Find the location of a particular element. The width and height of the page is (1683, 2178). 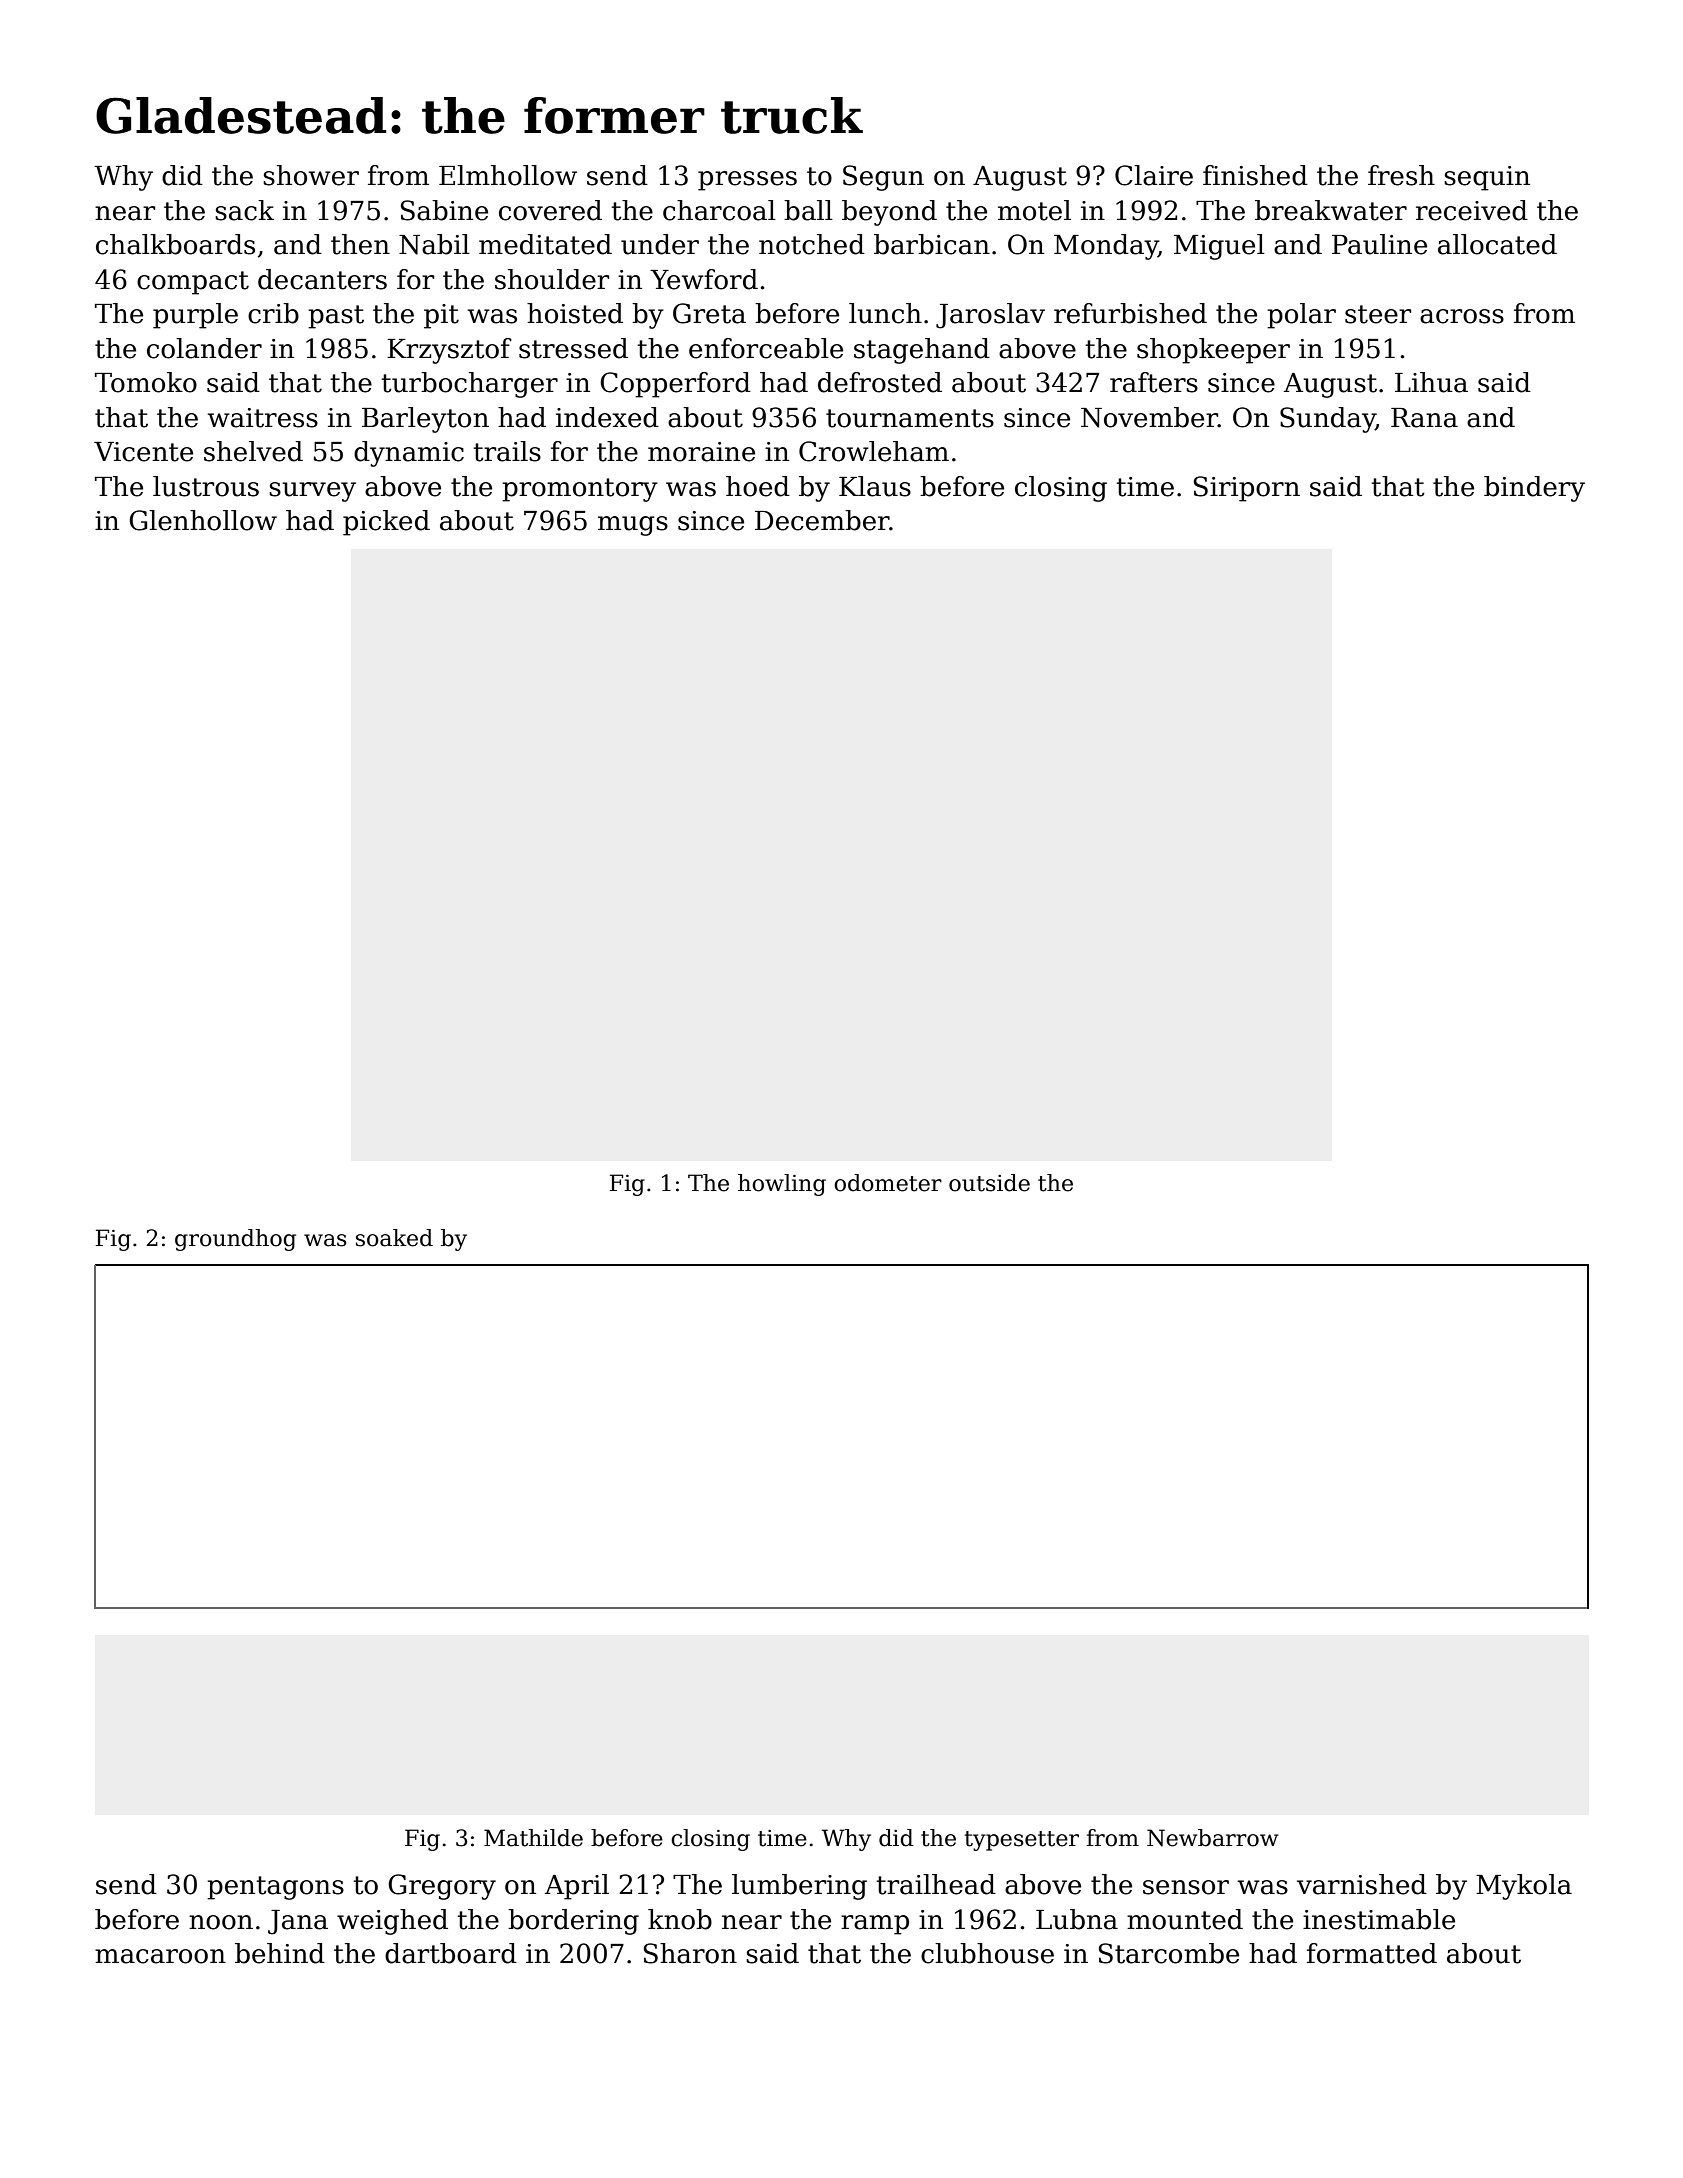

soaked is located at coordinates (394, 1238).
